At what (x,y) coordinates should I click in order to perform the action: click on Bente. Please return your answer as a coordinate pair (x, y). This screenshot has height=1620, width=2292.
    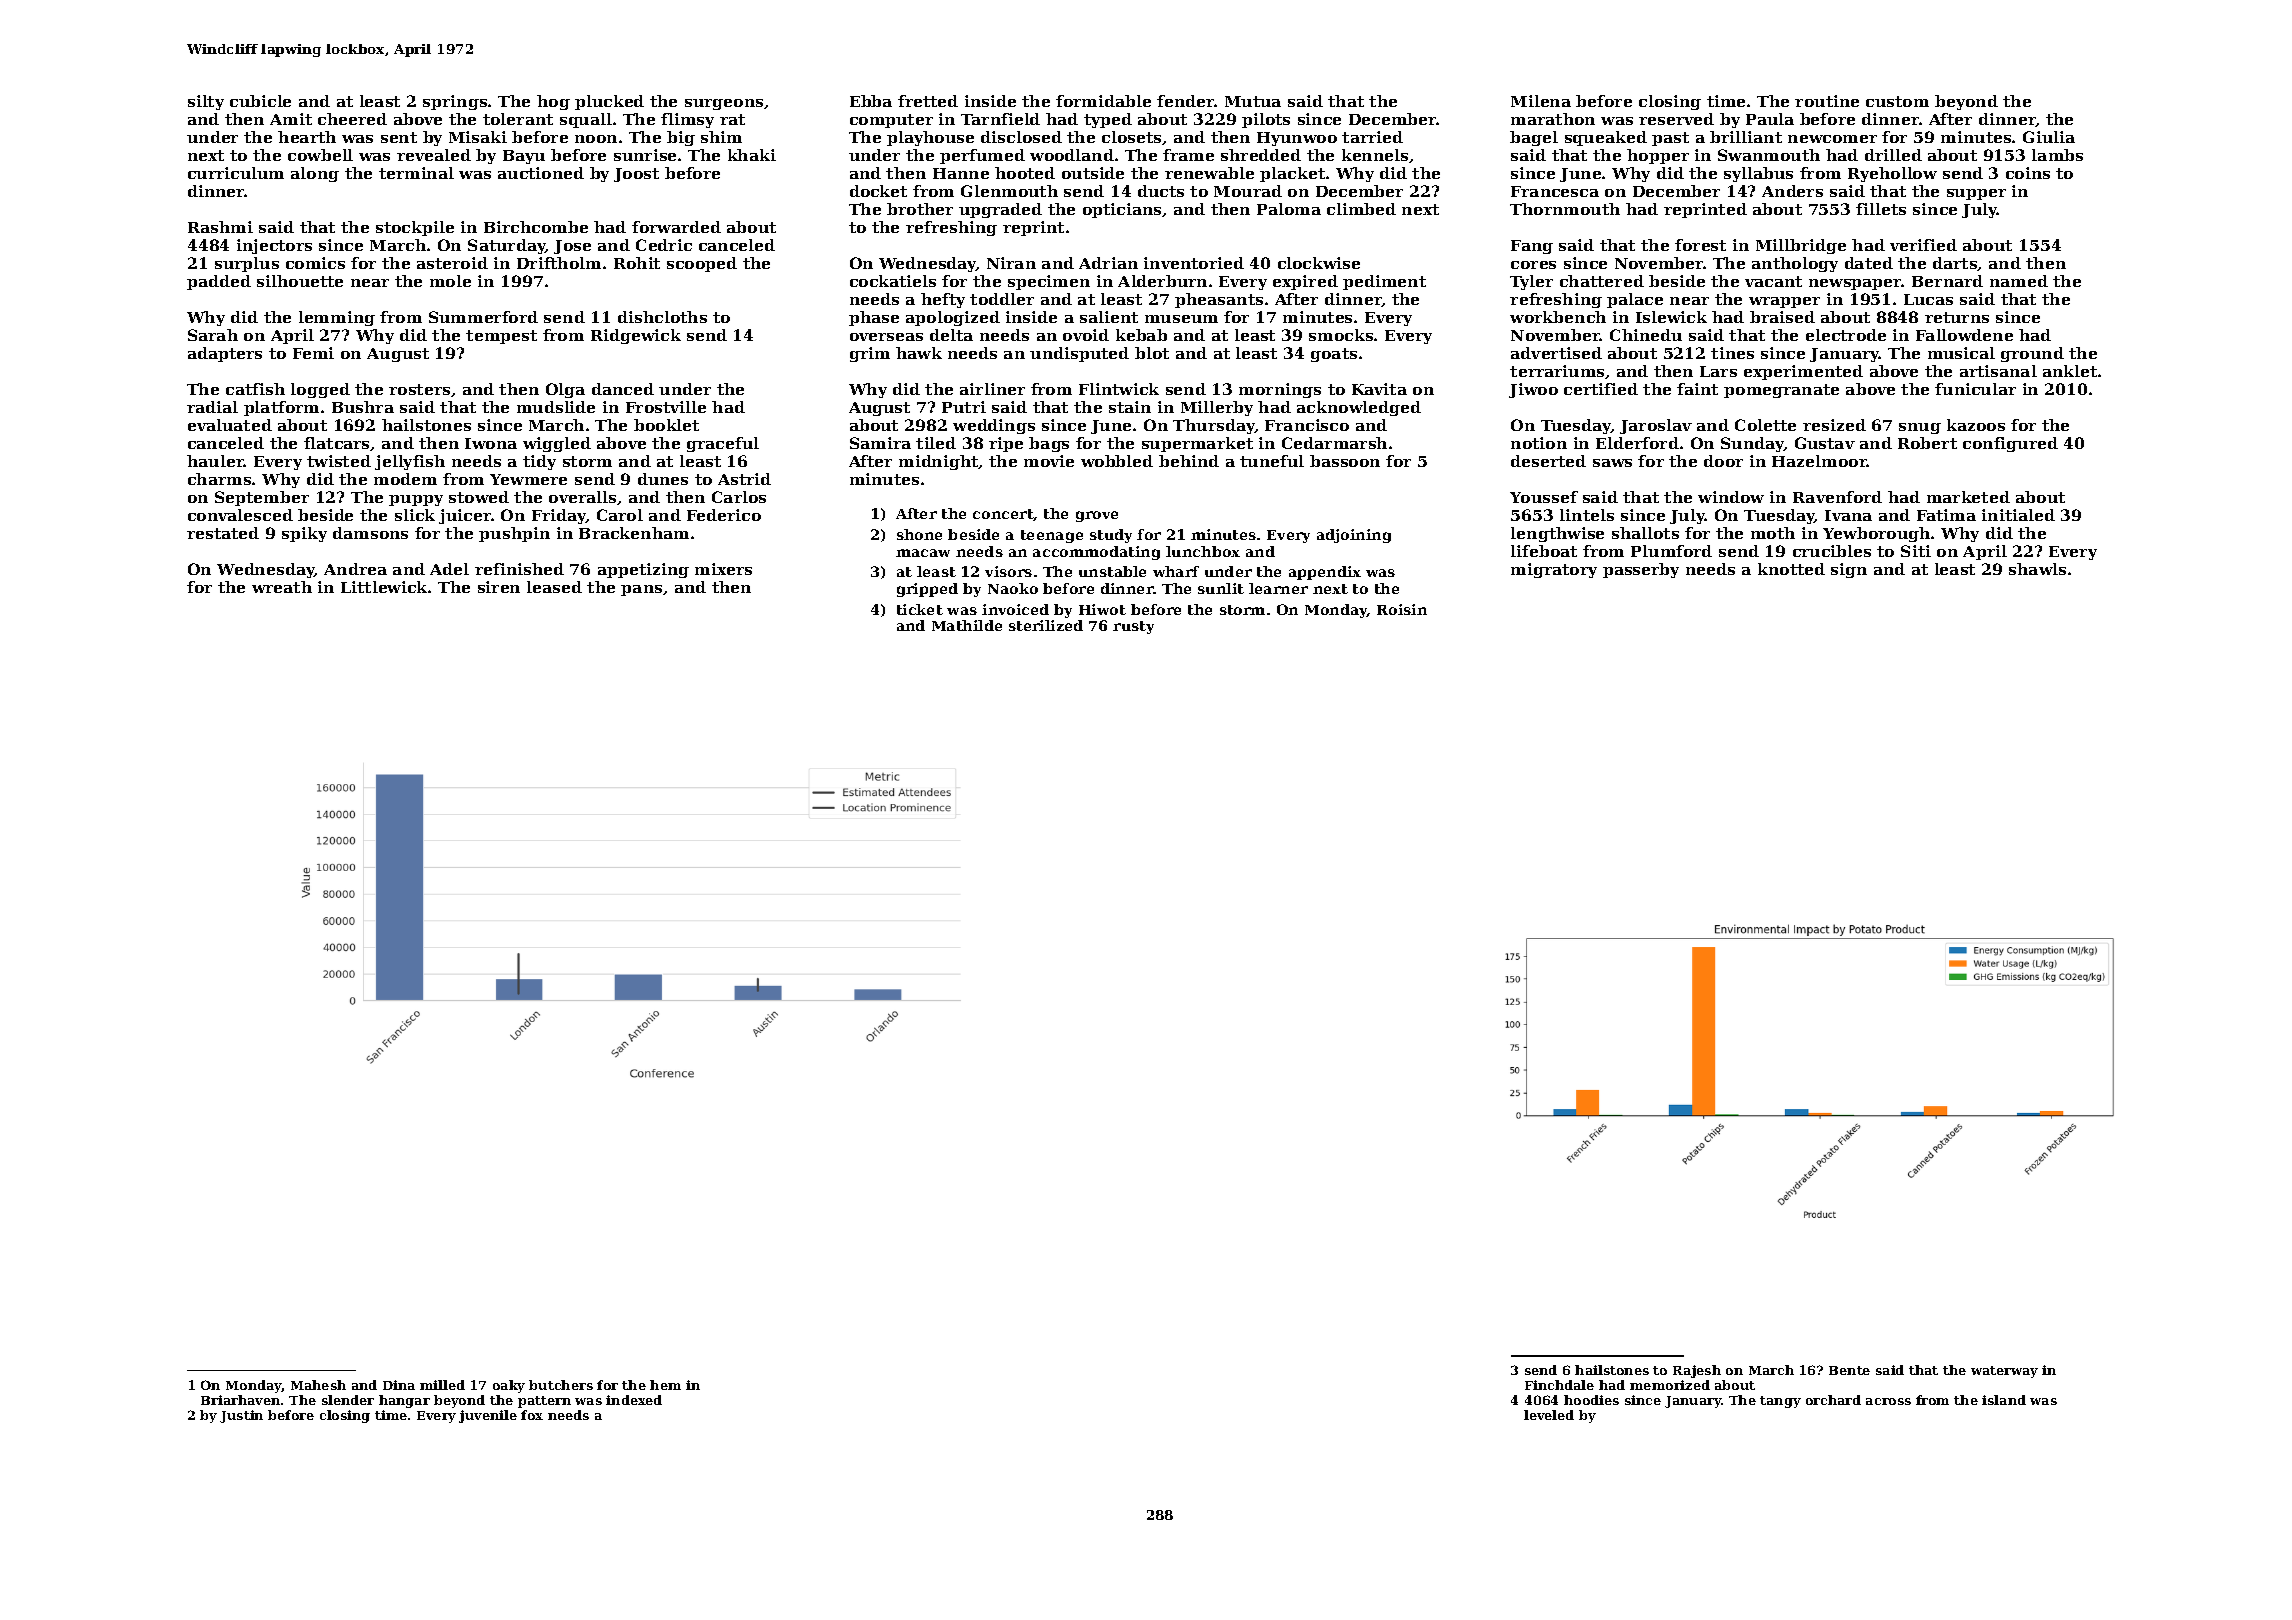
    Looking at the image, I should click on (1849, 1370).
